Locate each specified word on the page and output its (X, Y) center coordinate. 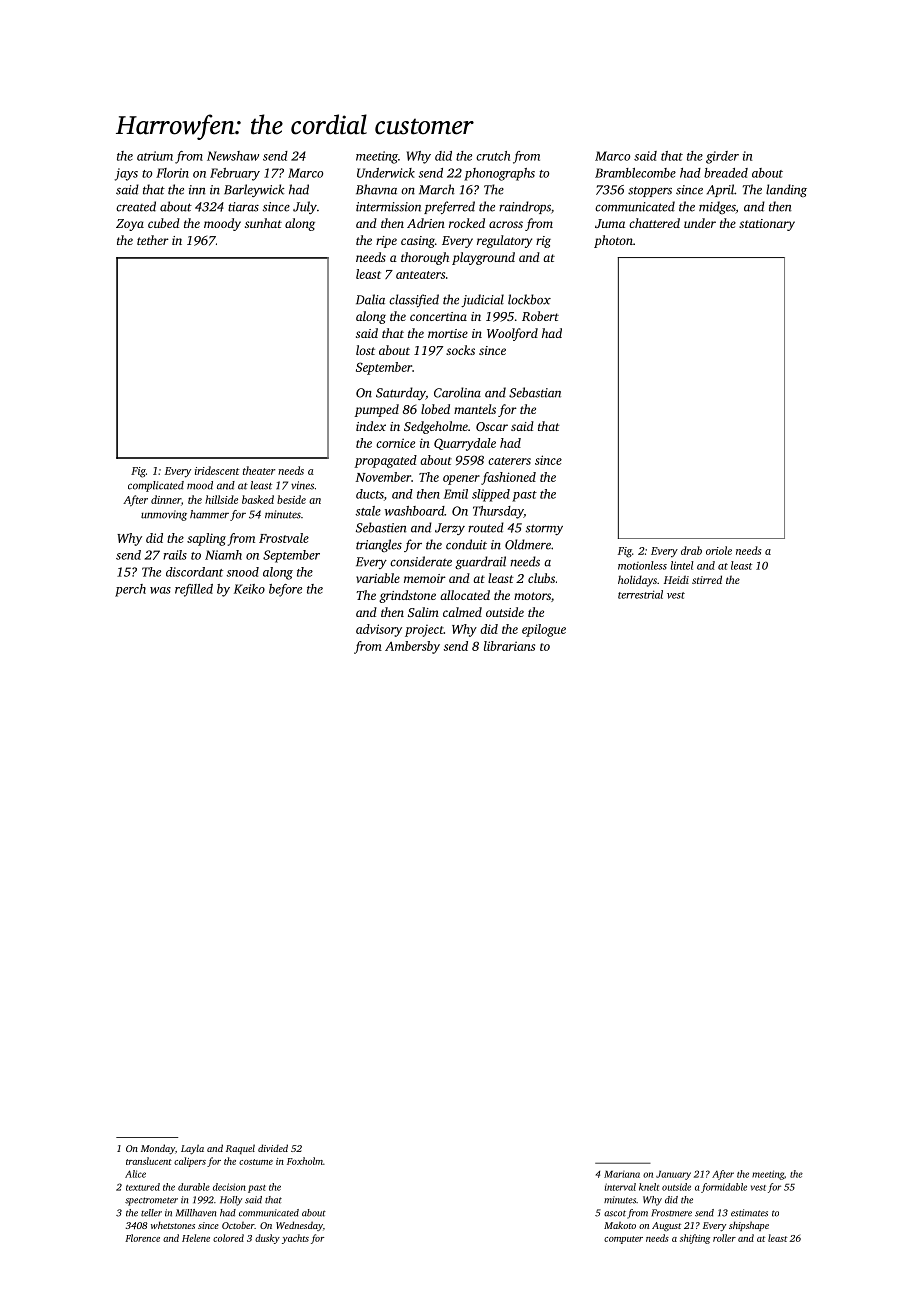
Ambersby (412, 647)
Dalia (370, 299)
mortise (448, 333)
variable (378, 578)
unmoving (164, 515)
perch (130, 590)
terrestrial (640, 594)
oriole (719, 550)
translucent (149, 1161)
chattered (654, 223)
